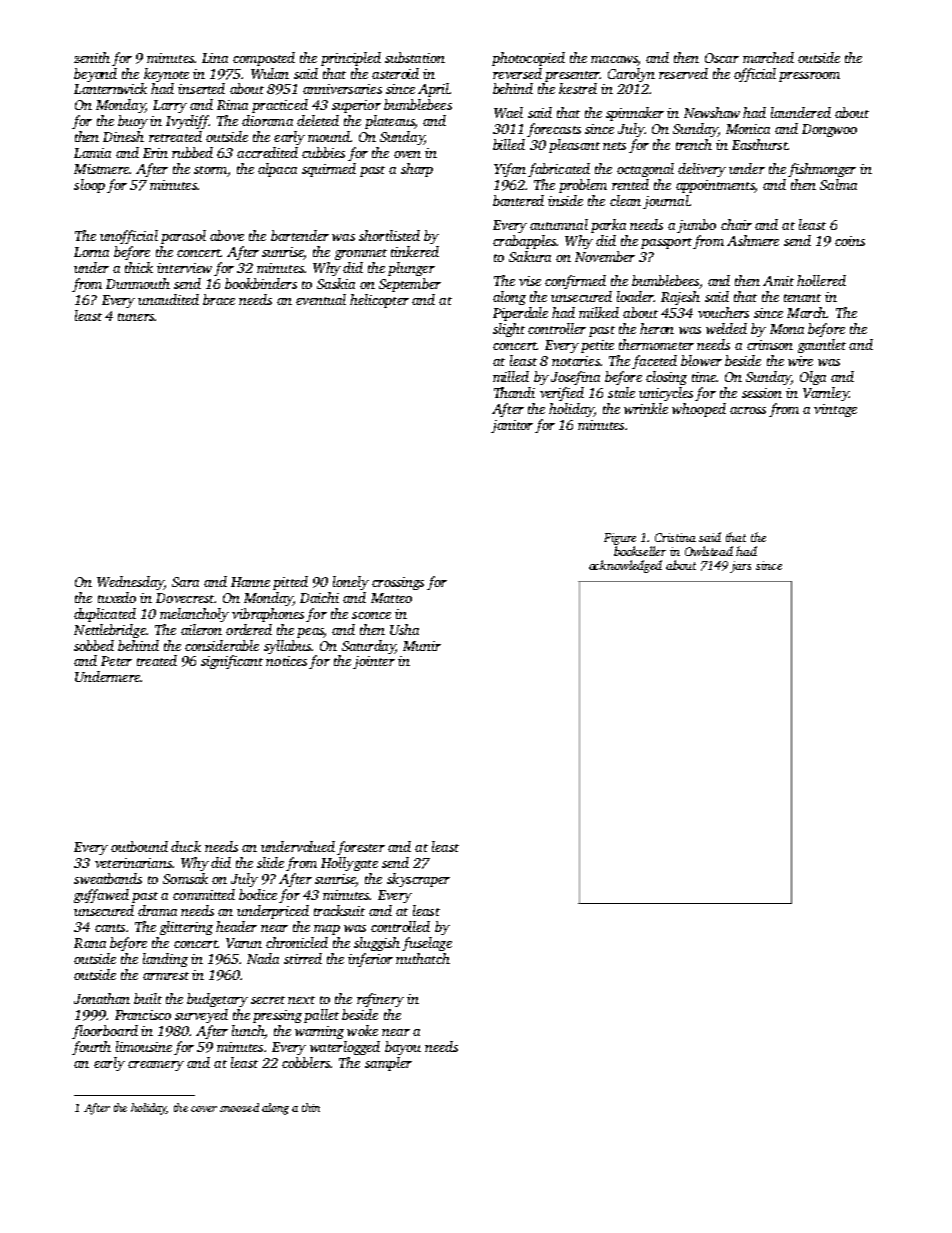  Describe the element at coordinates (232, 662) in the screenshot. I see `significant` at that location.
